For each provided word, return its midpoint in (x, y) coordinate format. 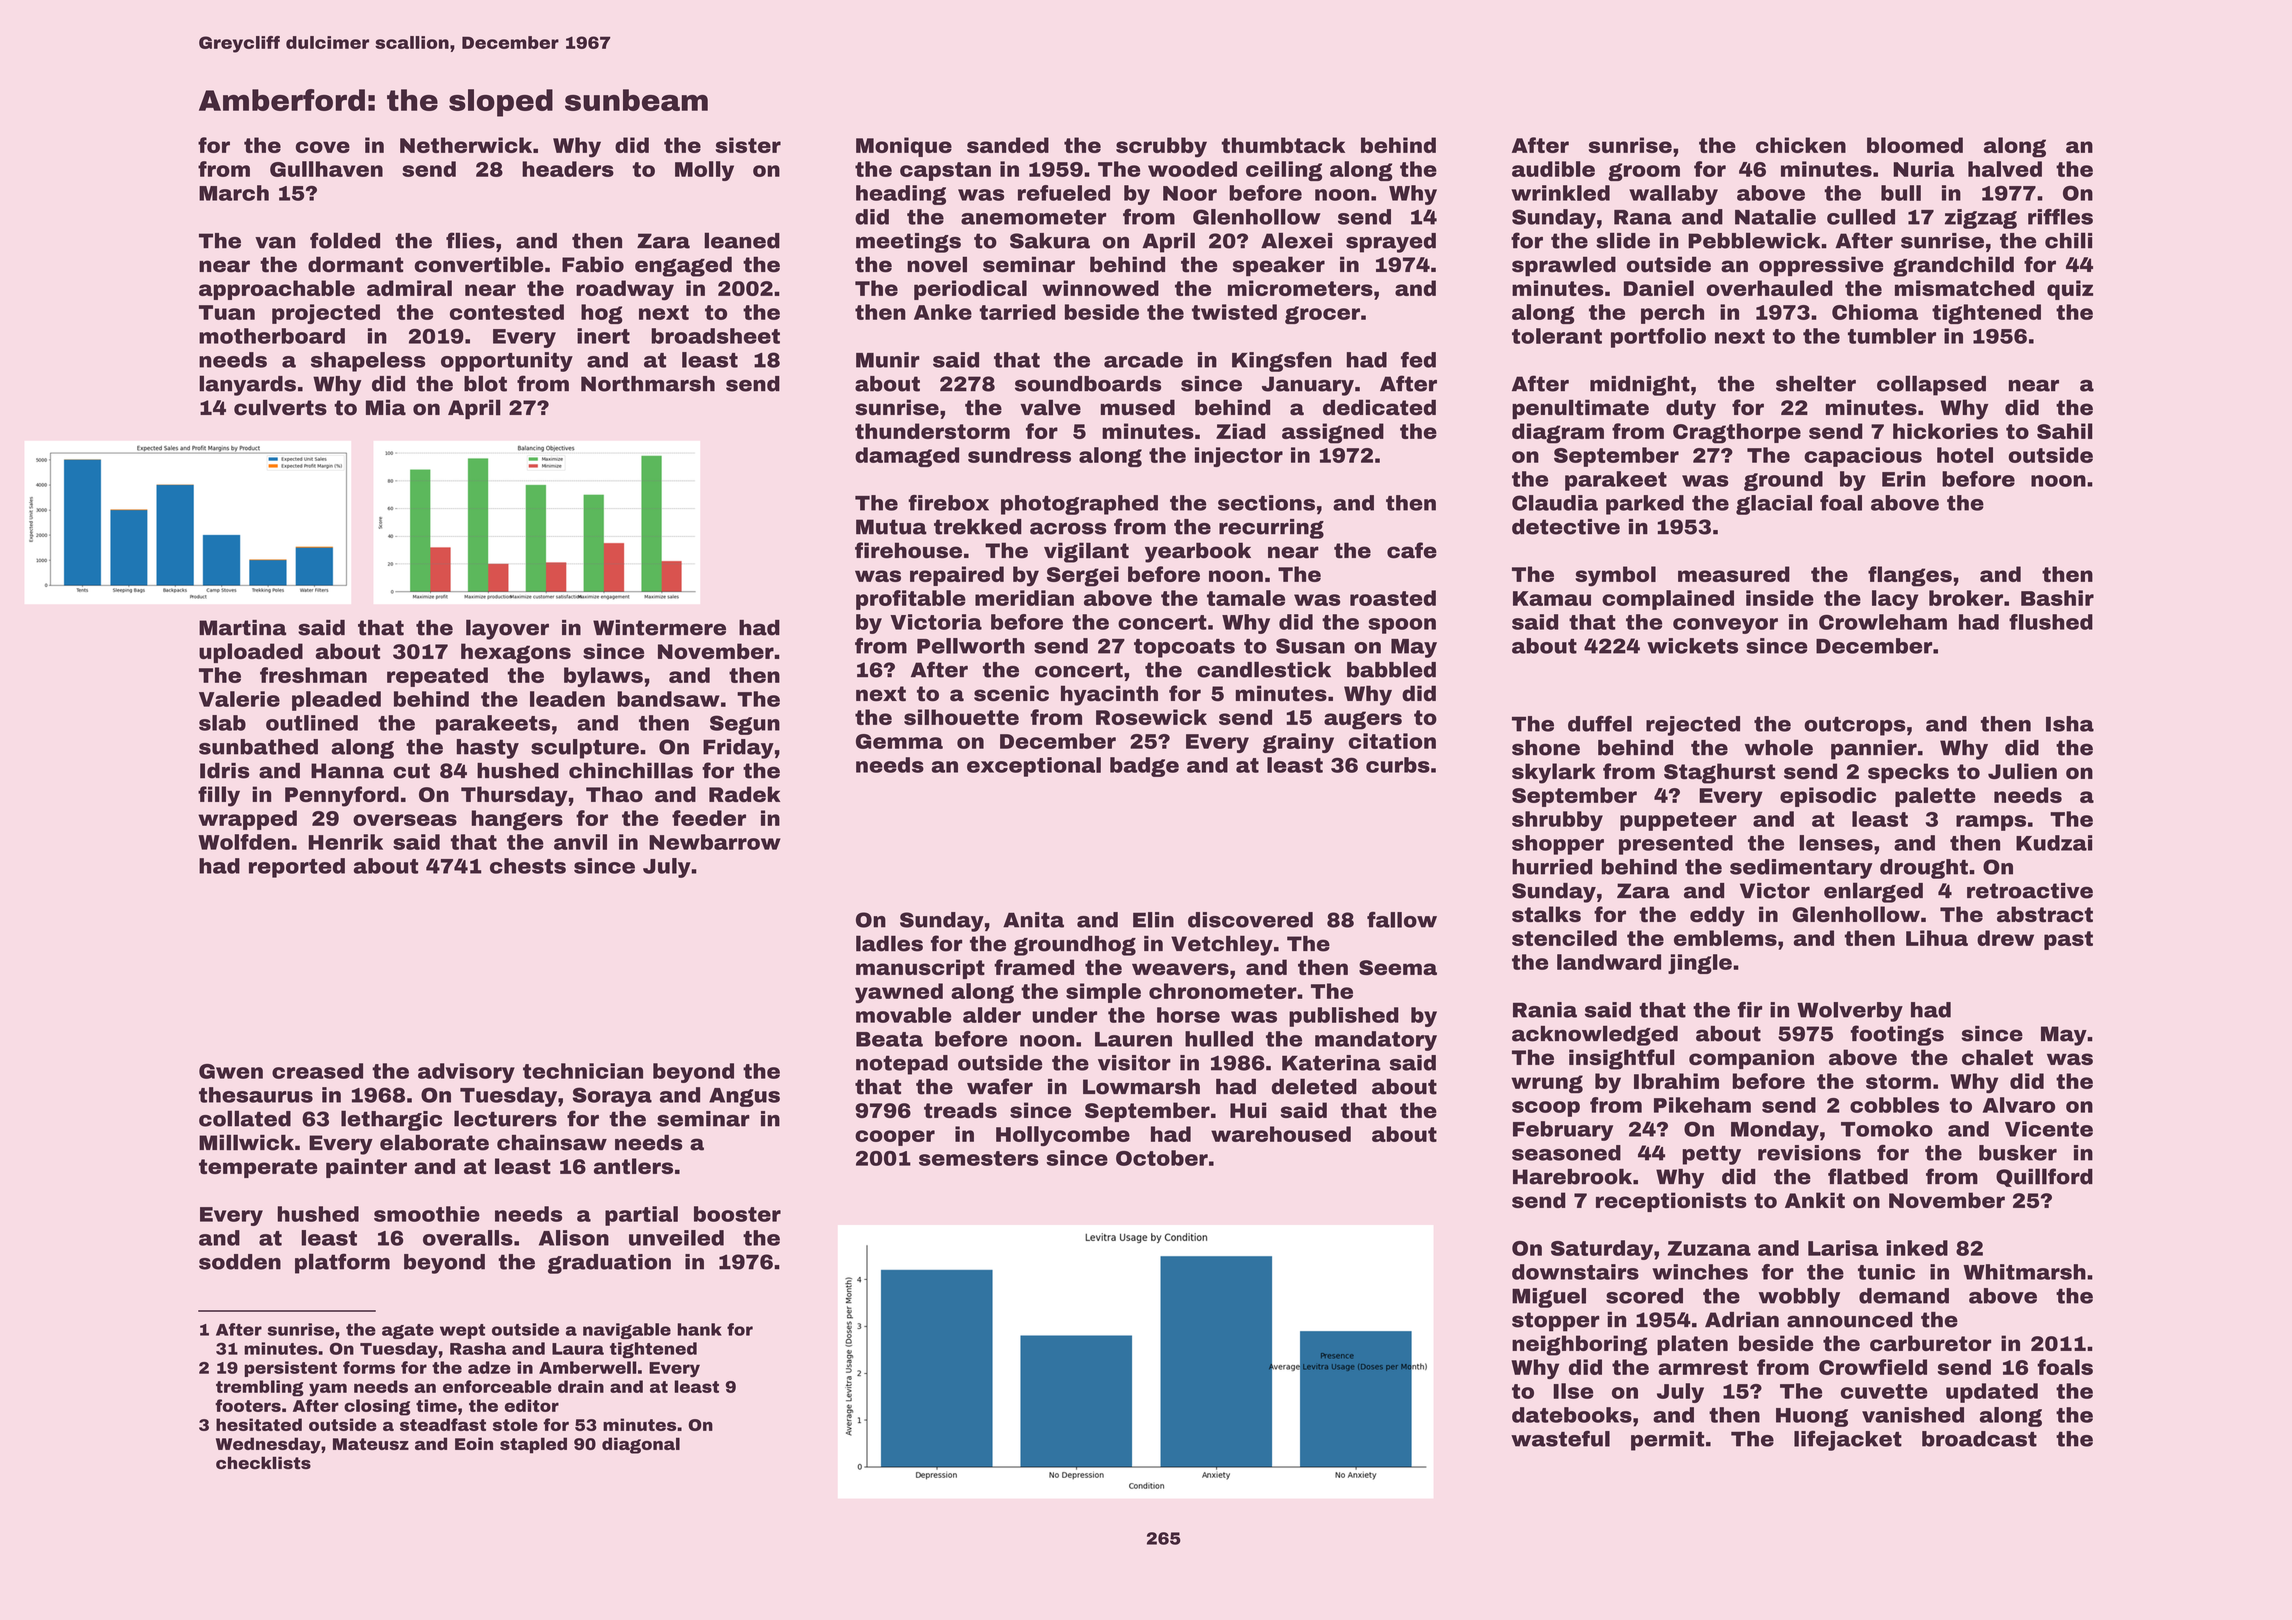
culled (1861, 217)
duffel (1600, 723)
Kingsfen (1282, 362)
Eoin (474, 1443)
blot (485, 383)
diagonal (641, 1445)
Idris (225, 771)
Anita (1033, 920)
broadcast (1979, 1439)
